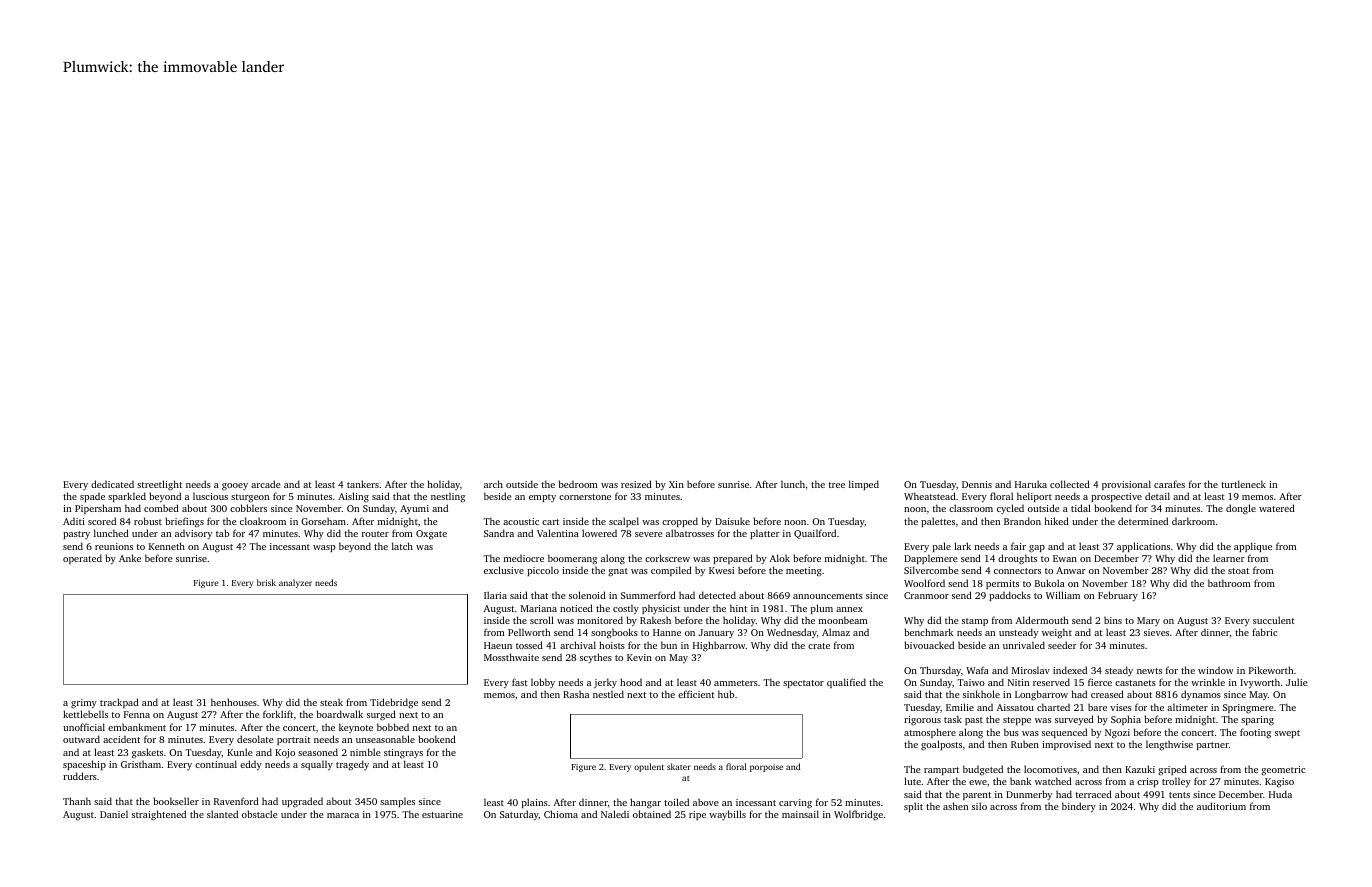 The height and width of the document is (887, 1372). What do you see at coordinates (414, 509) in the document?
I see `Ayumi` at bounding box center [414, 509].
